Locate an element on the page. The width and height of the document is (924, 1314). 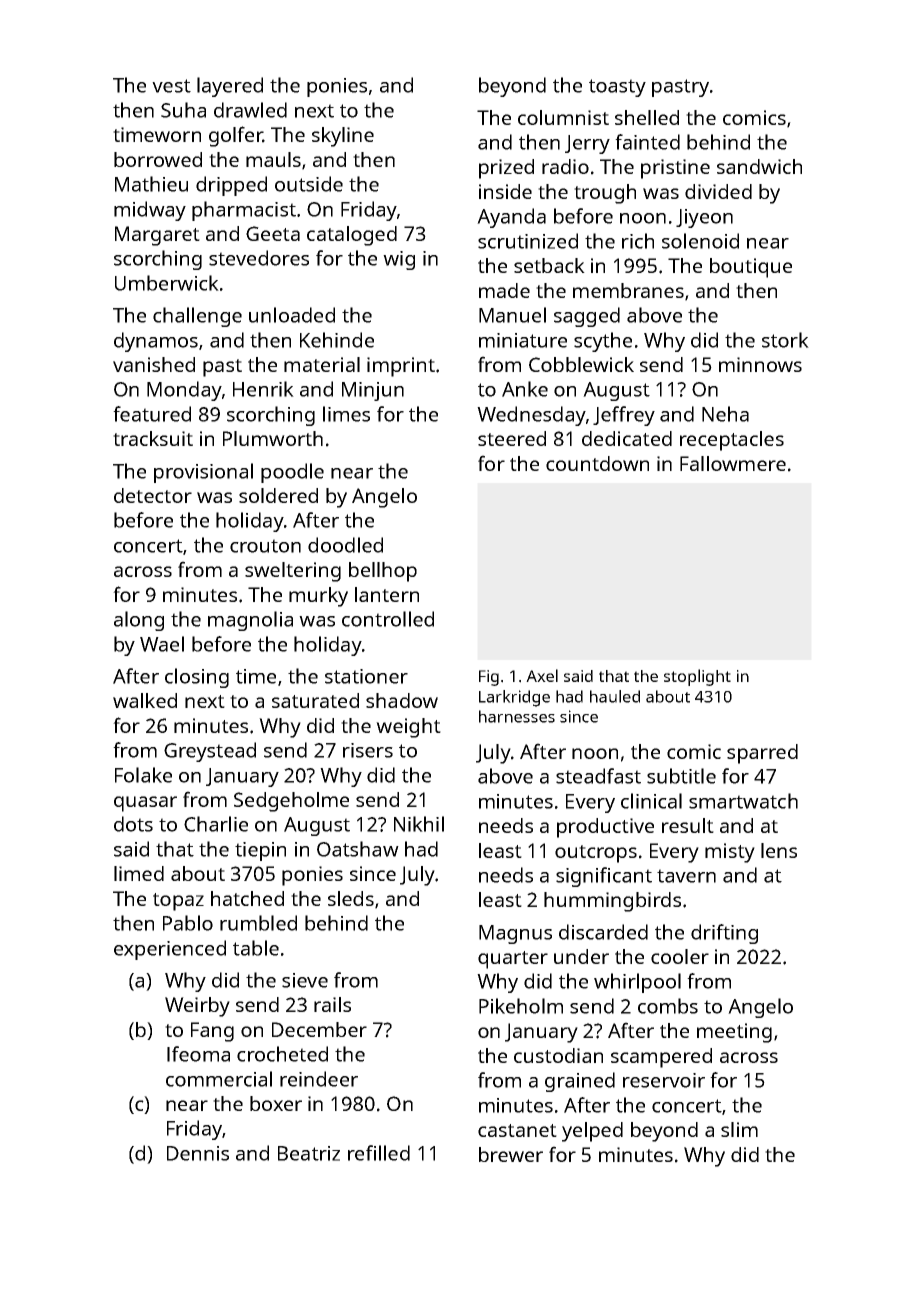
vest is located at coordinates (171, 86).
